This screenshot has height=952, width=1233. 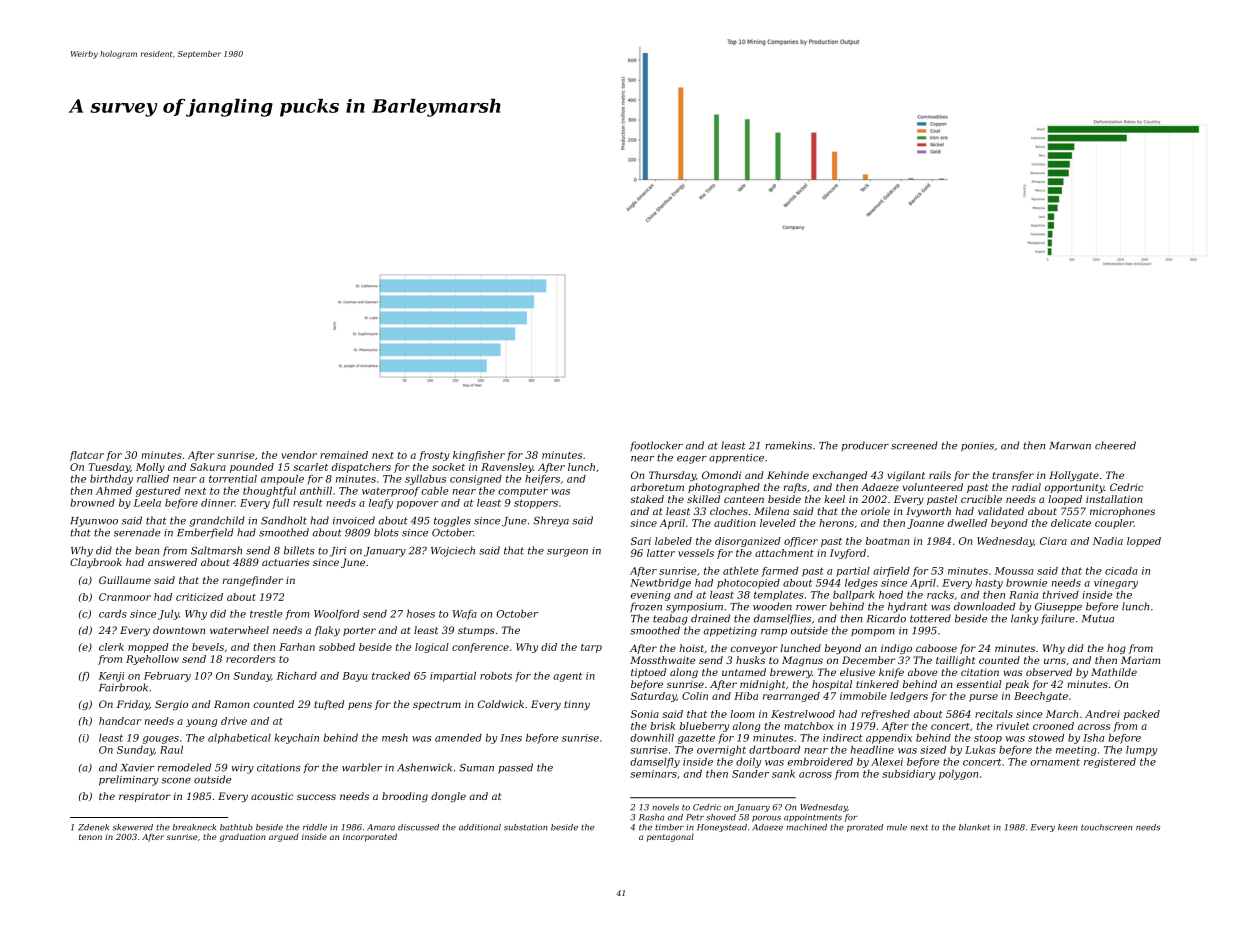 What do you see at coordinates (1046, 738) in the screenshot?
I see `stowed` at bounding box center [1046, 738].
